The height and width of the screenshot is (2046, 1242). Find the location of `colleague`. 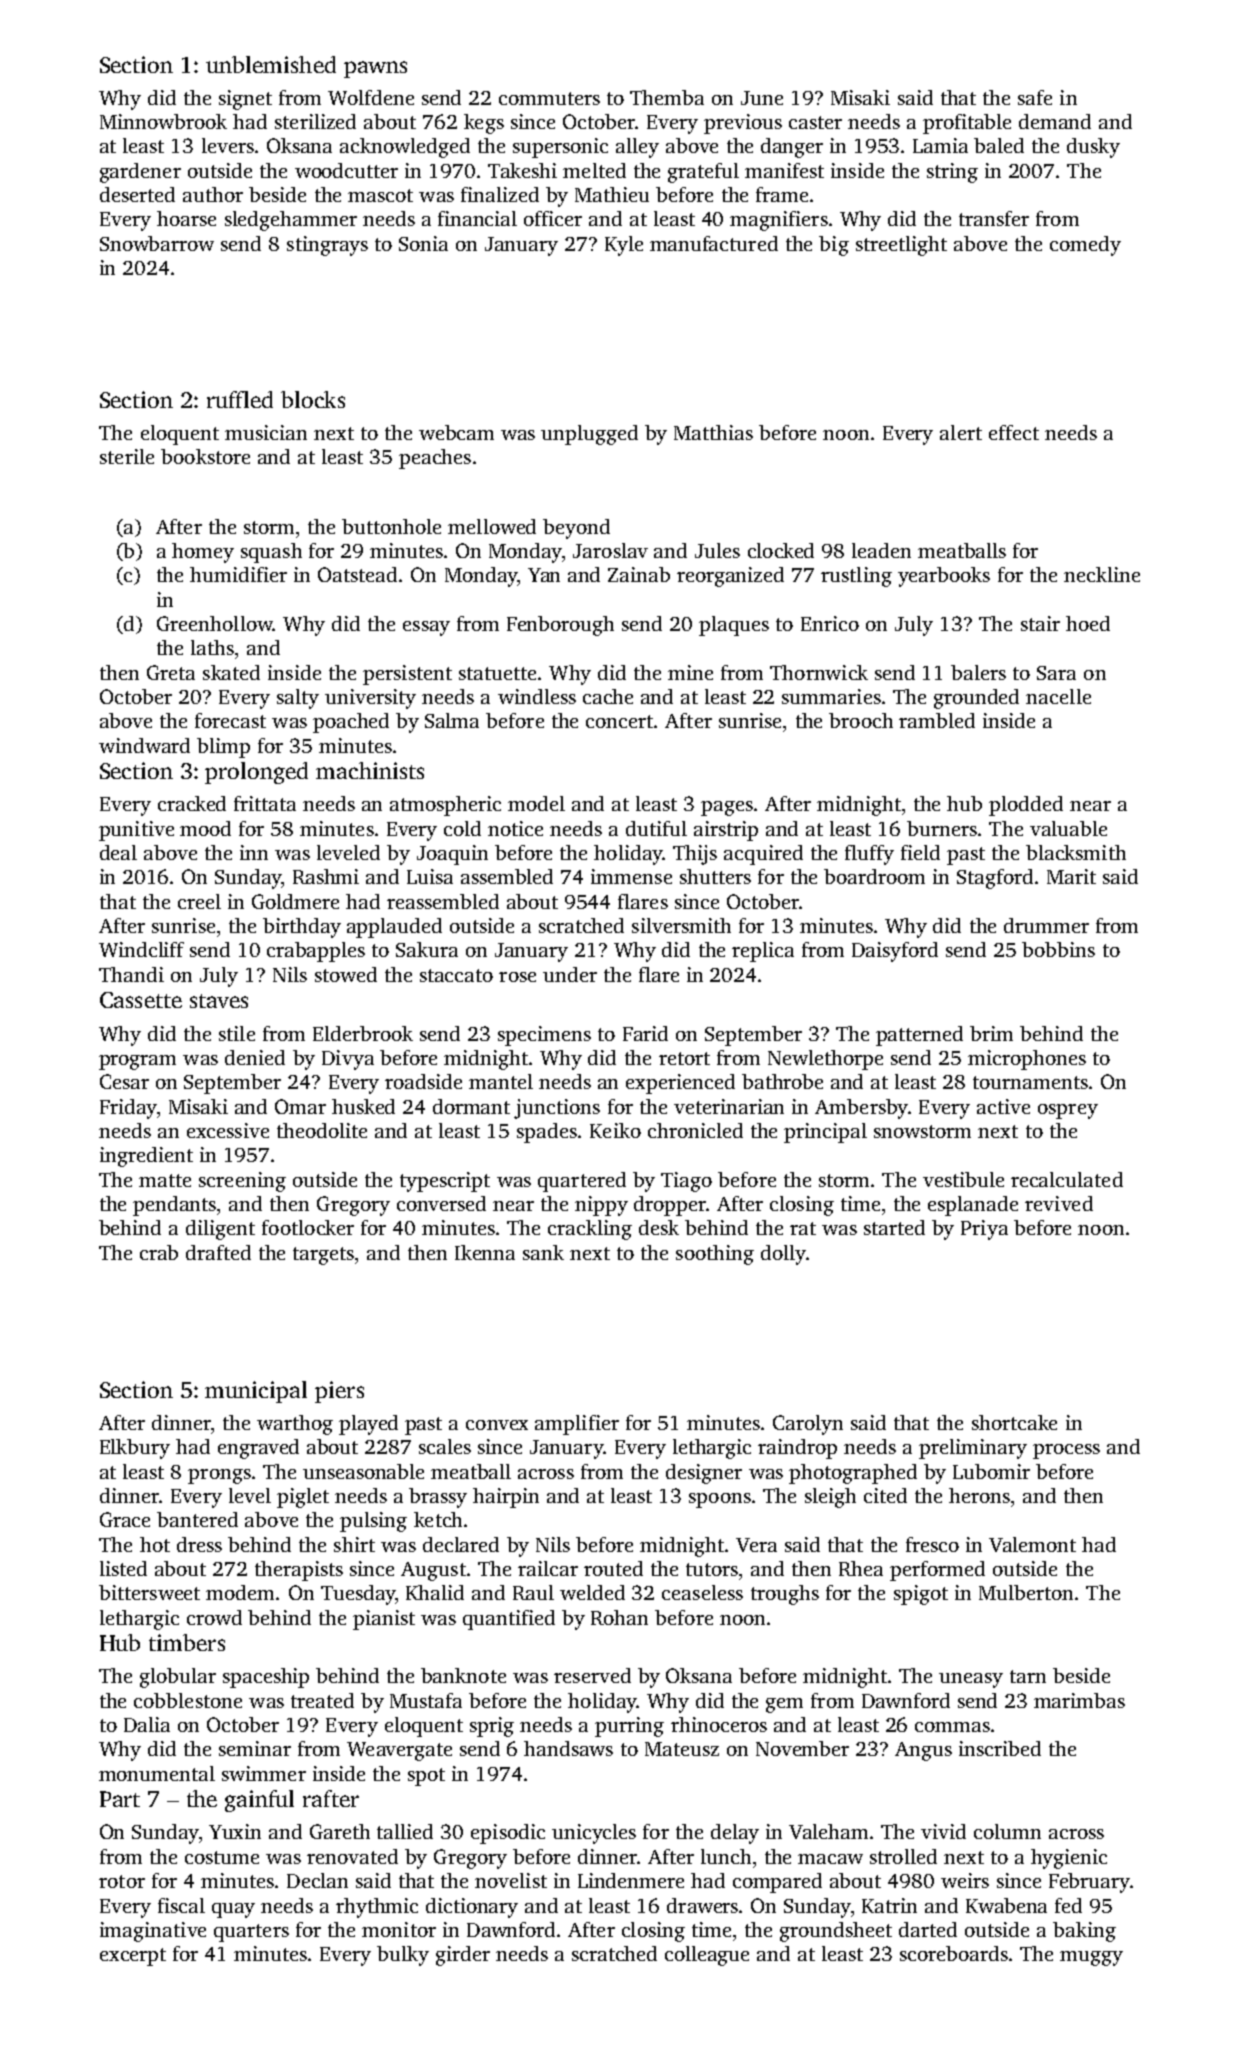

colleague is located at coordinates (707, 1956).
